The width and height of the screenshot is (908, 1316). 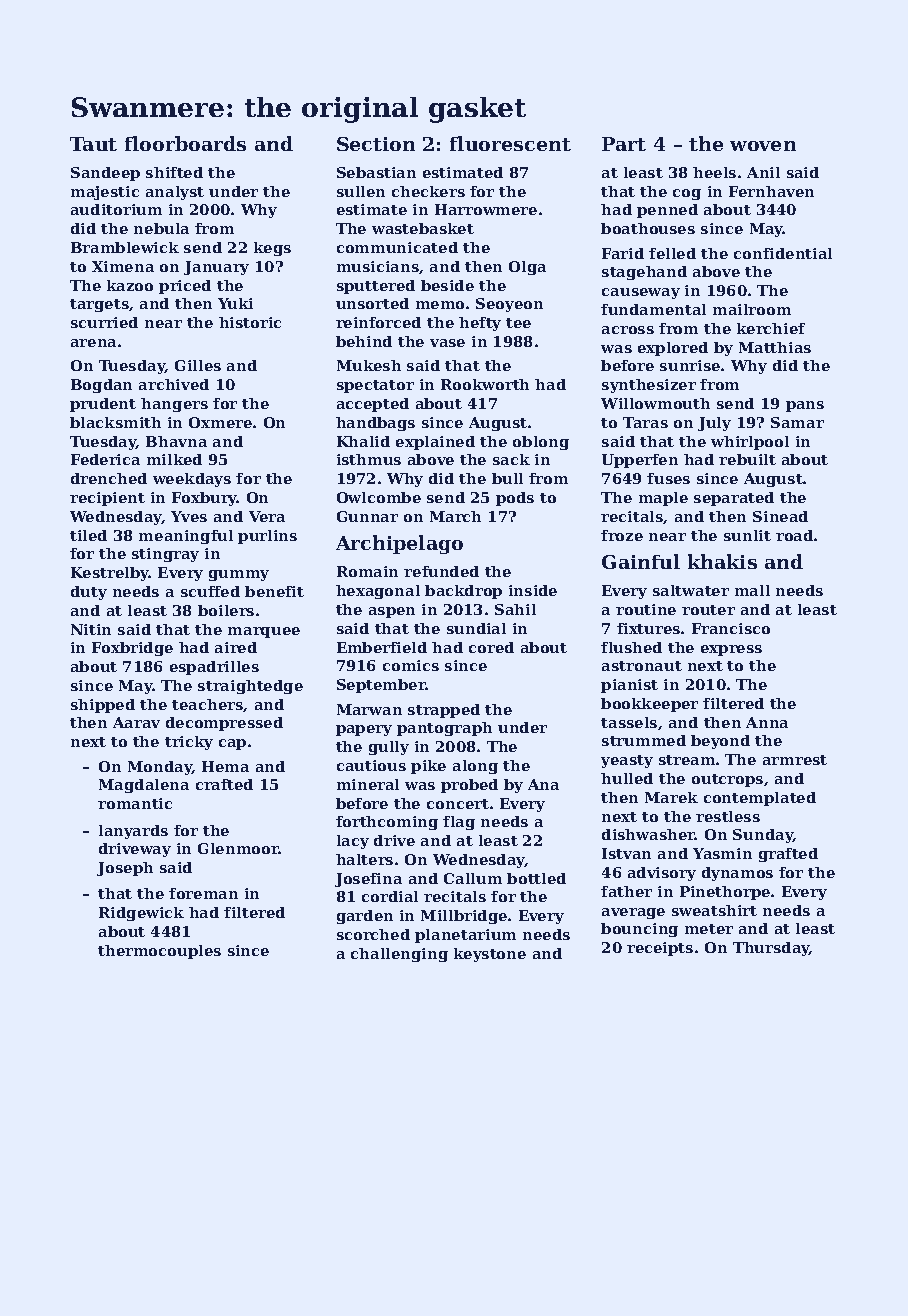 What do you see at coordinates (208, 705) in the screenshot?
I see `teachers` at bounding box center [208, 705].
